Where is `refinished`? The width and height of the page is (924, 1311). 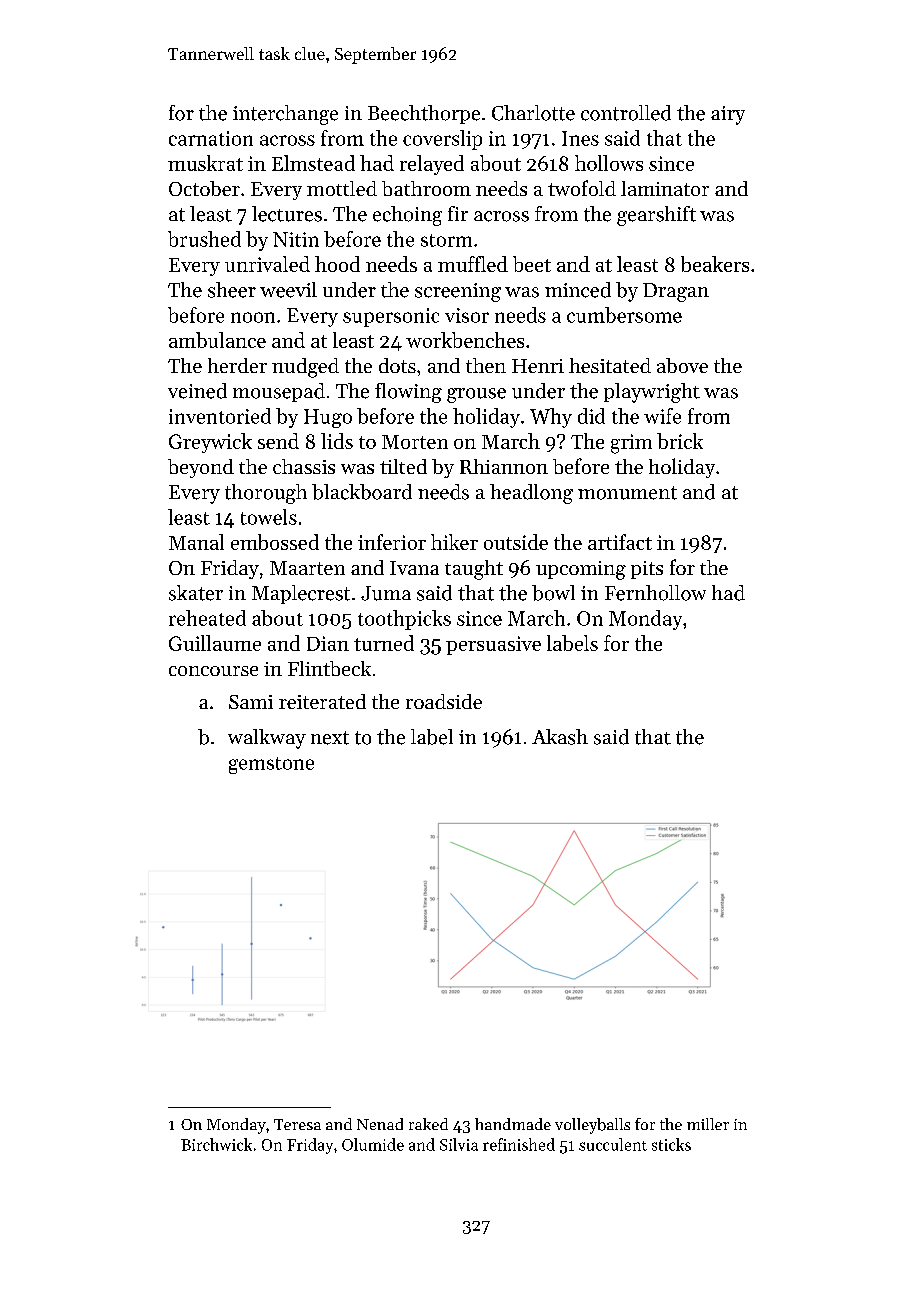 refinished is located at coordinates (519, 1144).
